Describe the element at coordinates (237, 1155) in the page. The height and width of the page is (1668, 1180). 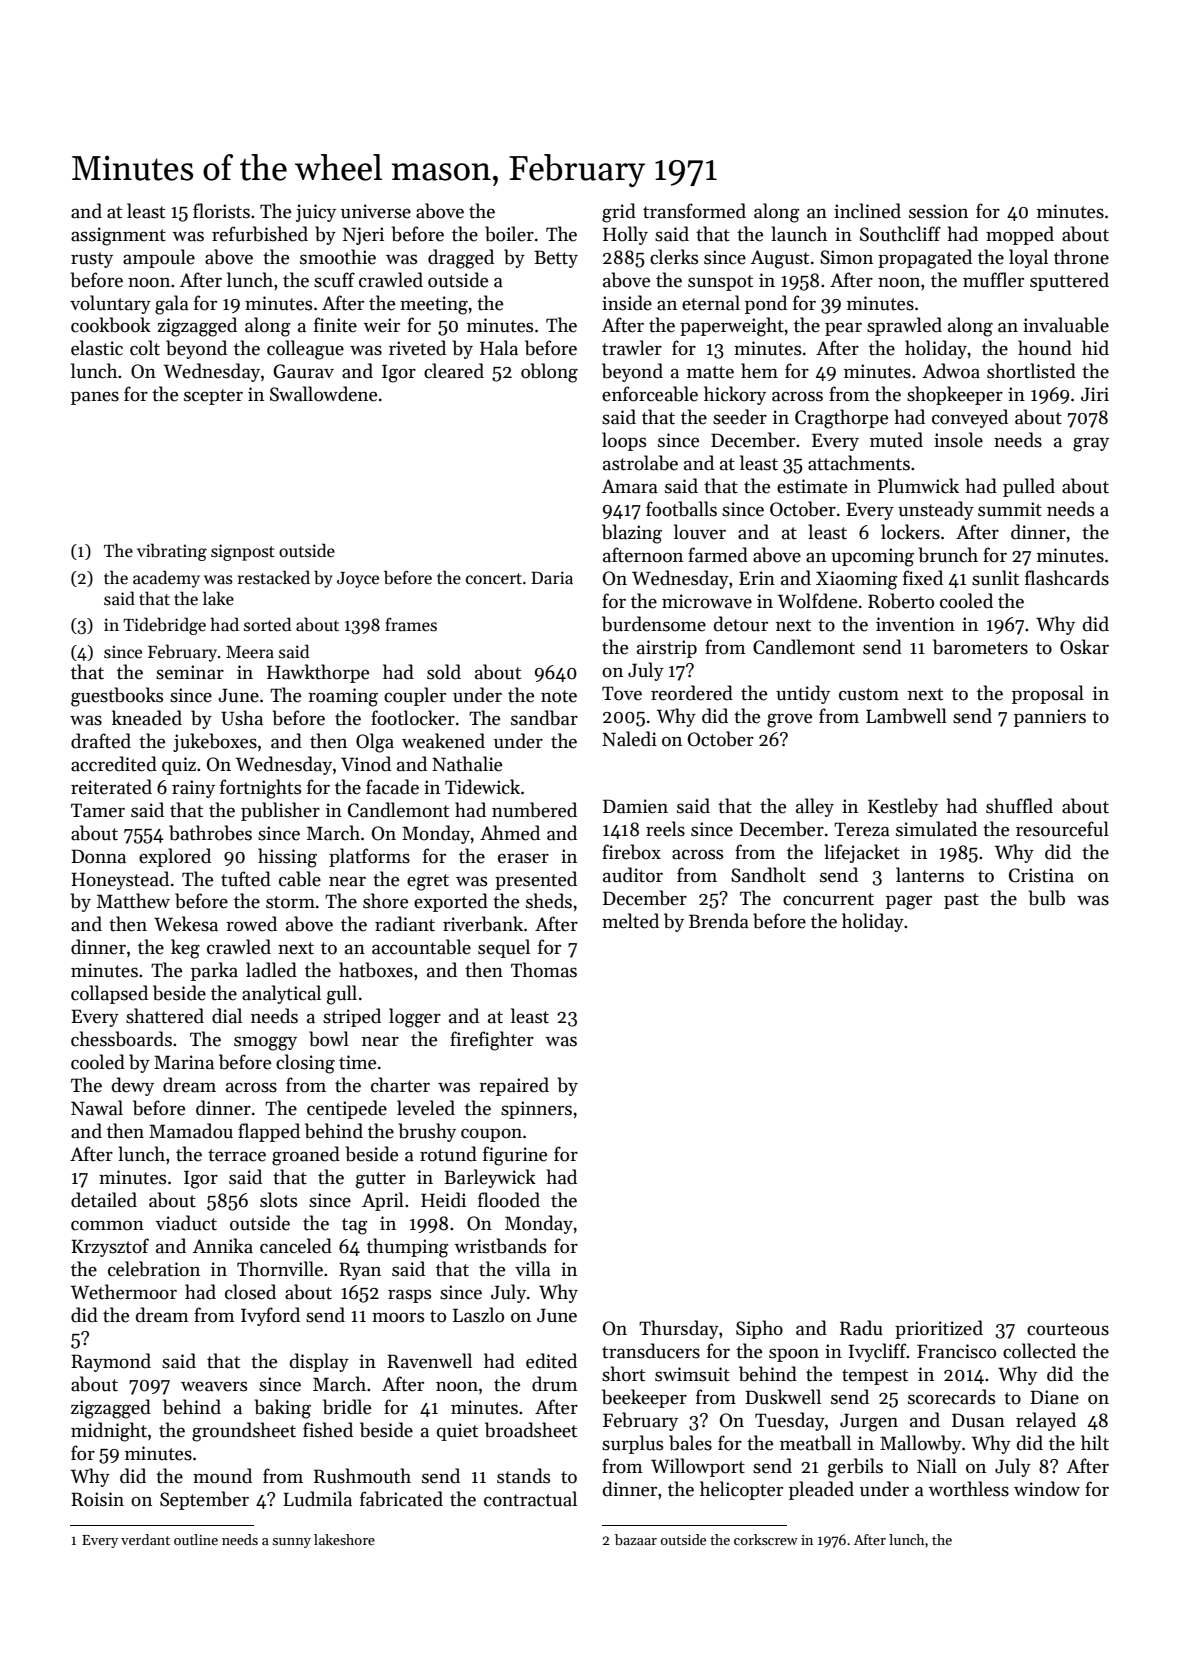
I see `terrace` at that location.
